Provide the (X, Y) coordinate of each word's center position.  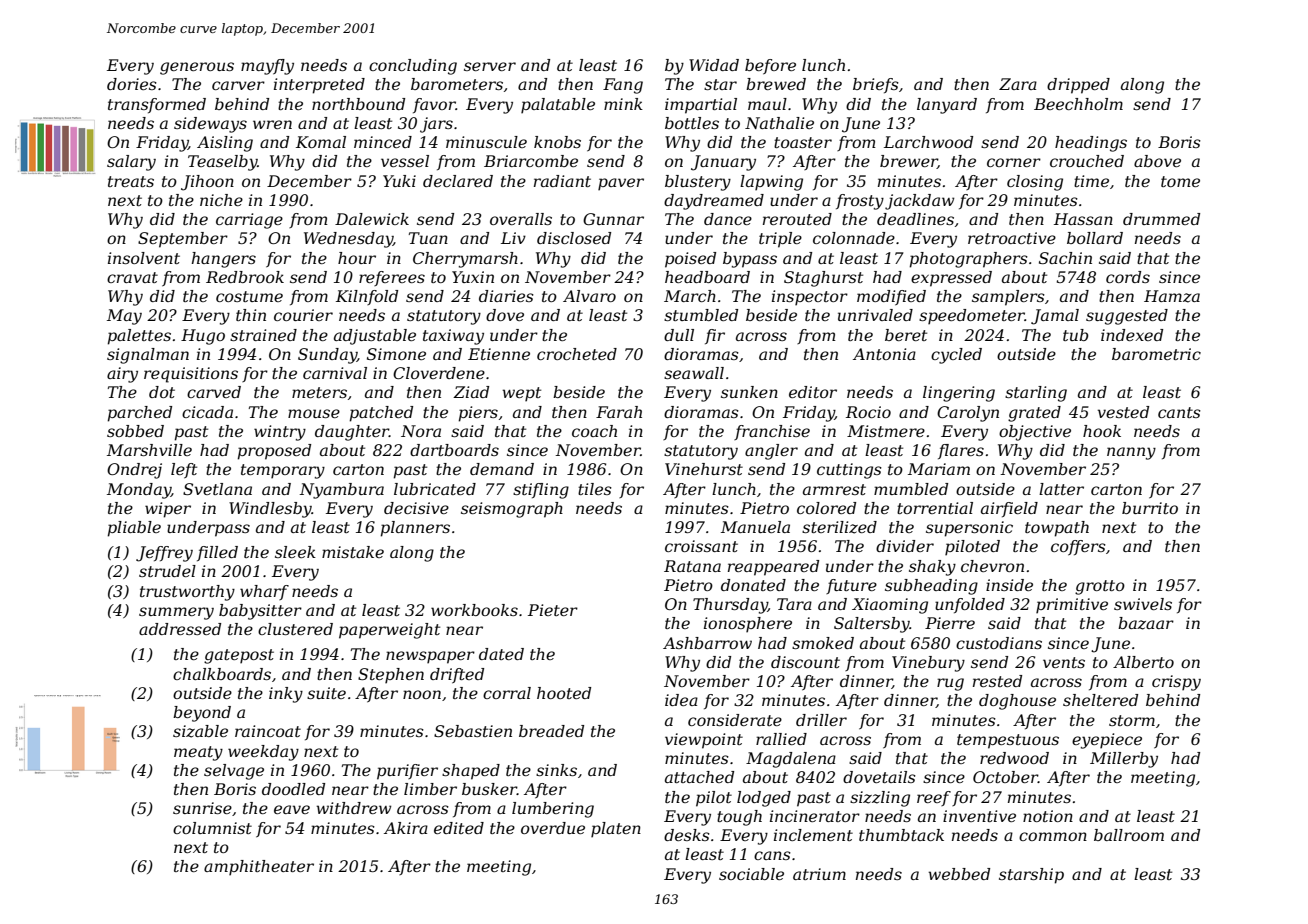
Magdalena (791, 760)
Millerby (1124, 760)
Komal (321, 142)
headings (1091, 144)
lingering (959, 394)
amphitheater (259, 868)
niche (221, 200)
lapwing (771, 183)
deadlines (915, 219)
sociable (751, 874)
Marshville (149, 450)
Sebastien (473, 731)
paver (621, 184)
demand (502, 469)
